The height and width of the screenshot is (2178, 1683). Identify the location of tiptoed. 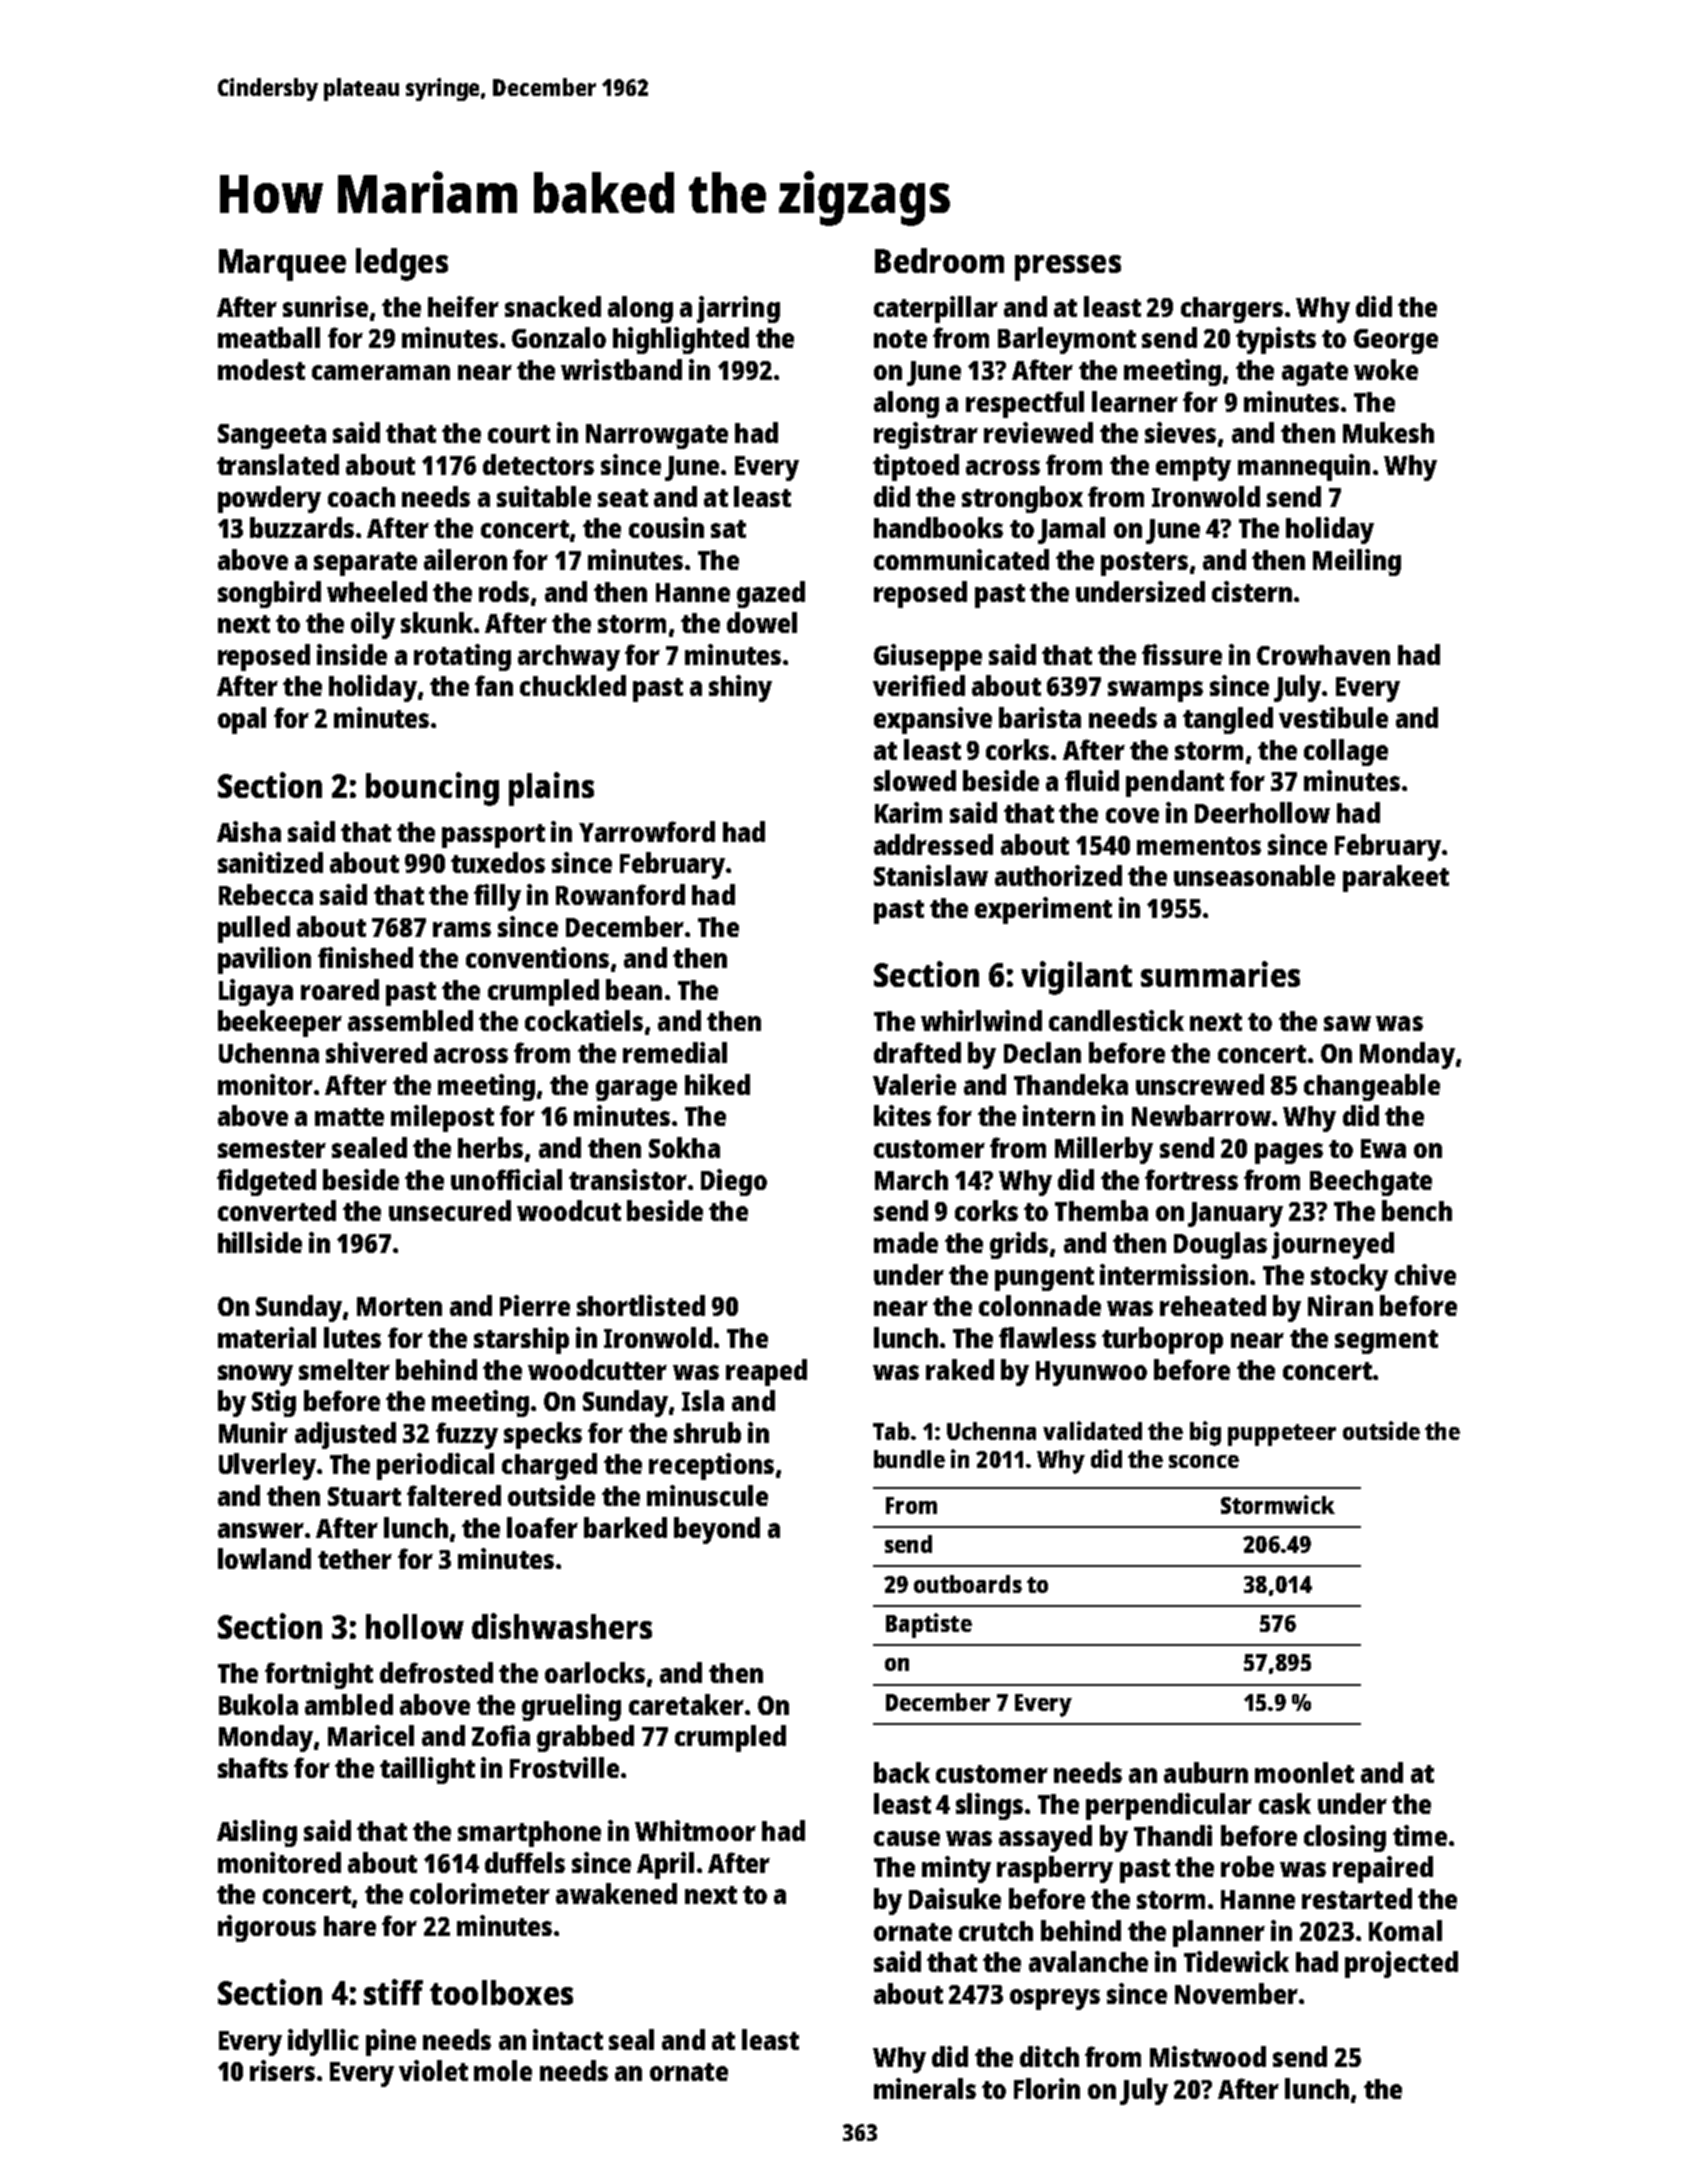
(916, 467).
